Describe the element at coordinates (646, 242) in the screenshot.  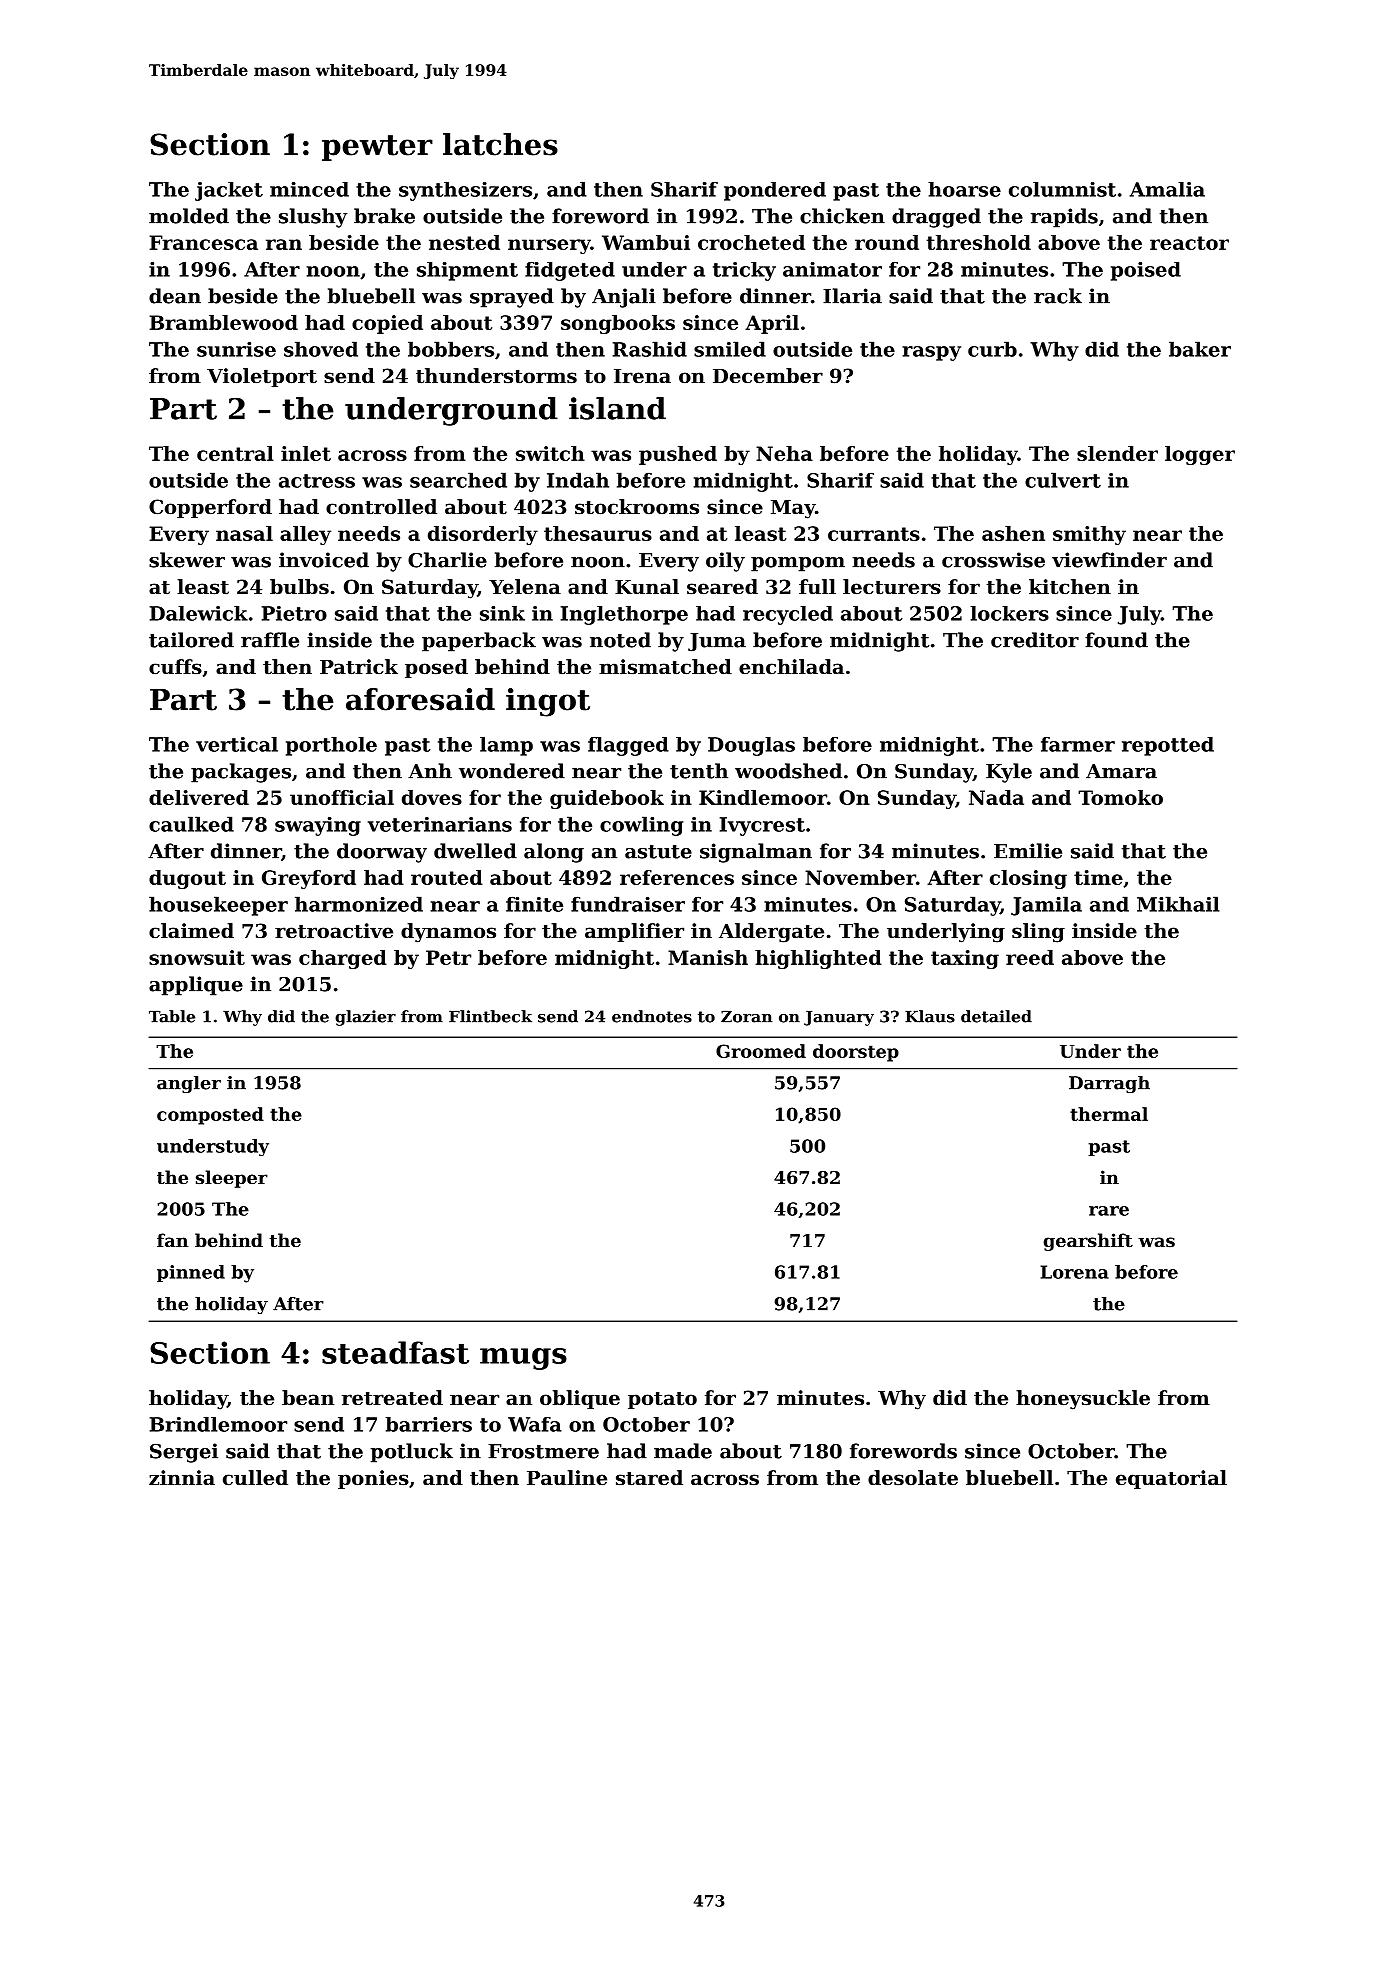
I see `Wambui` at that location.
